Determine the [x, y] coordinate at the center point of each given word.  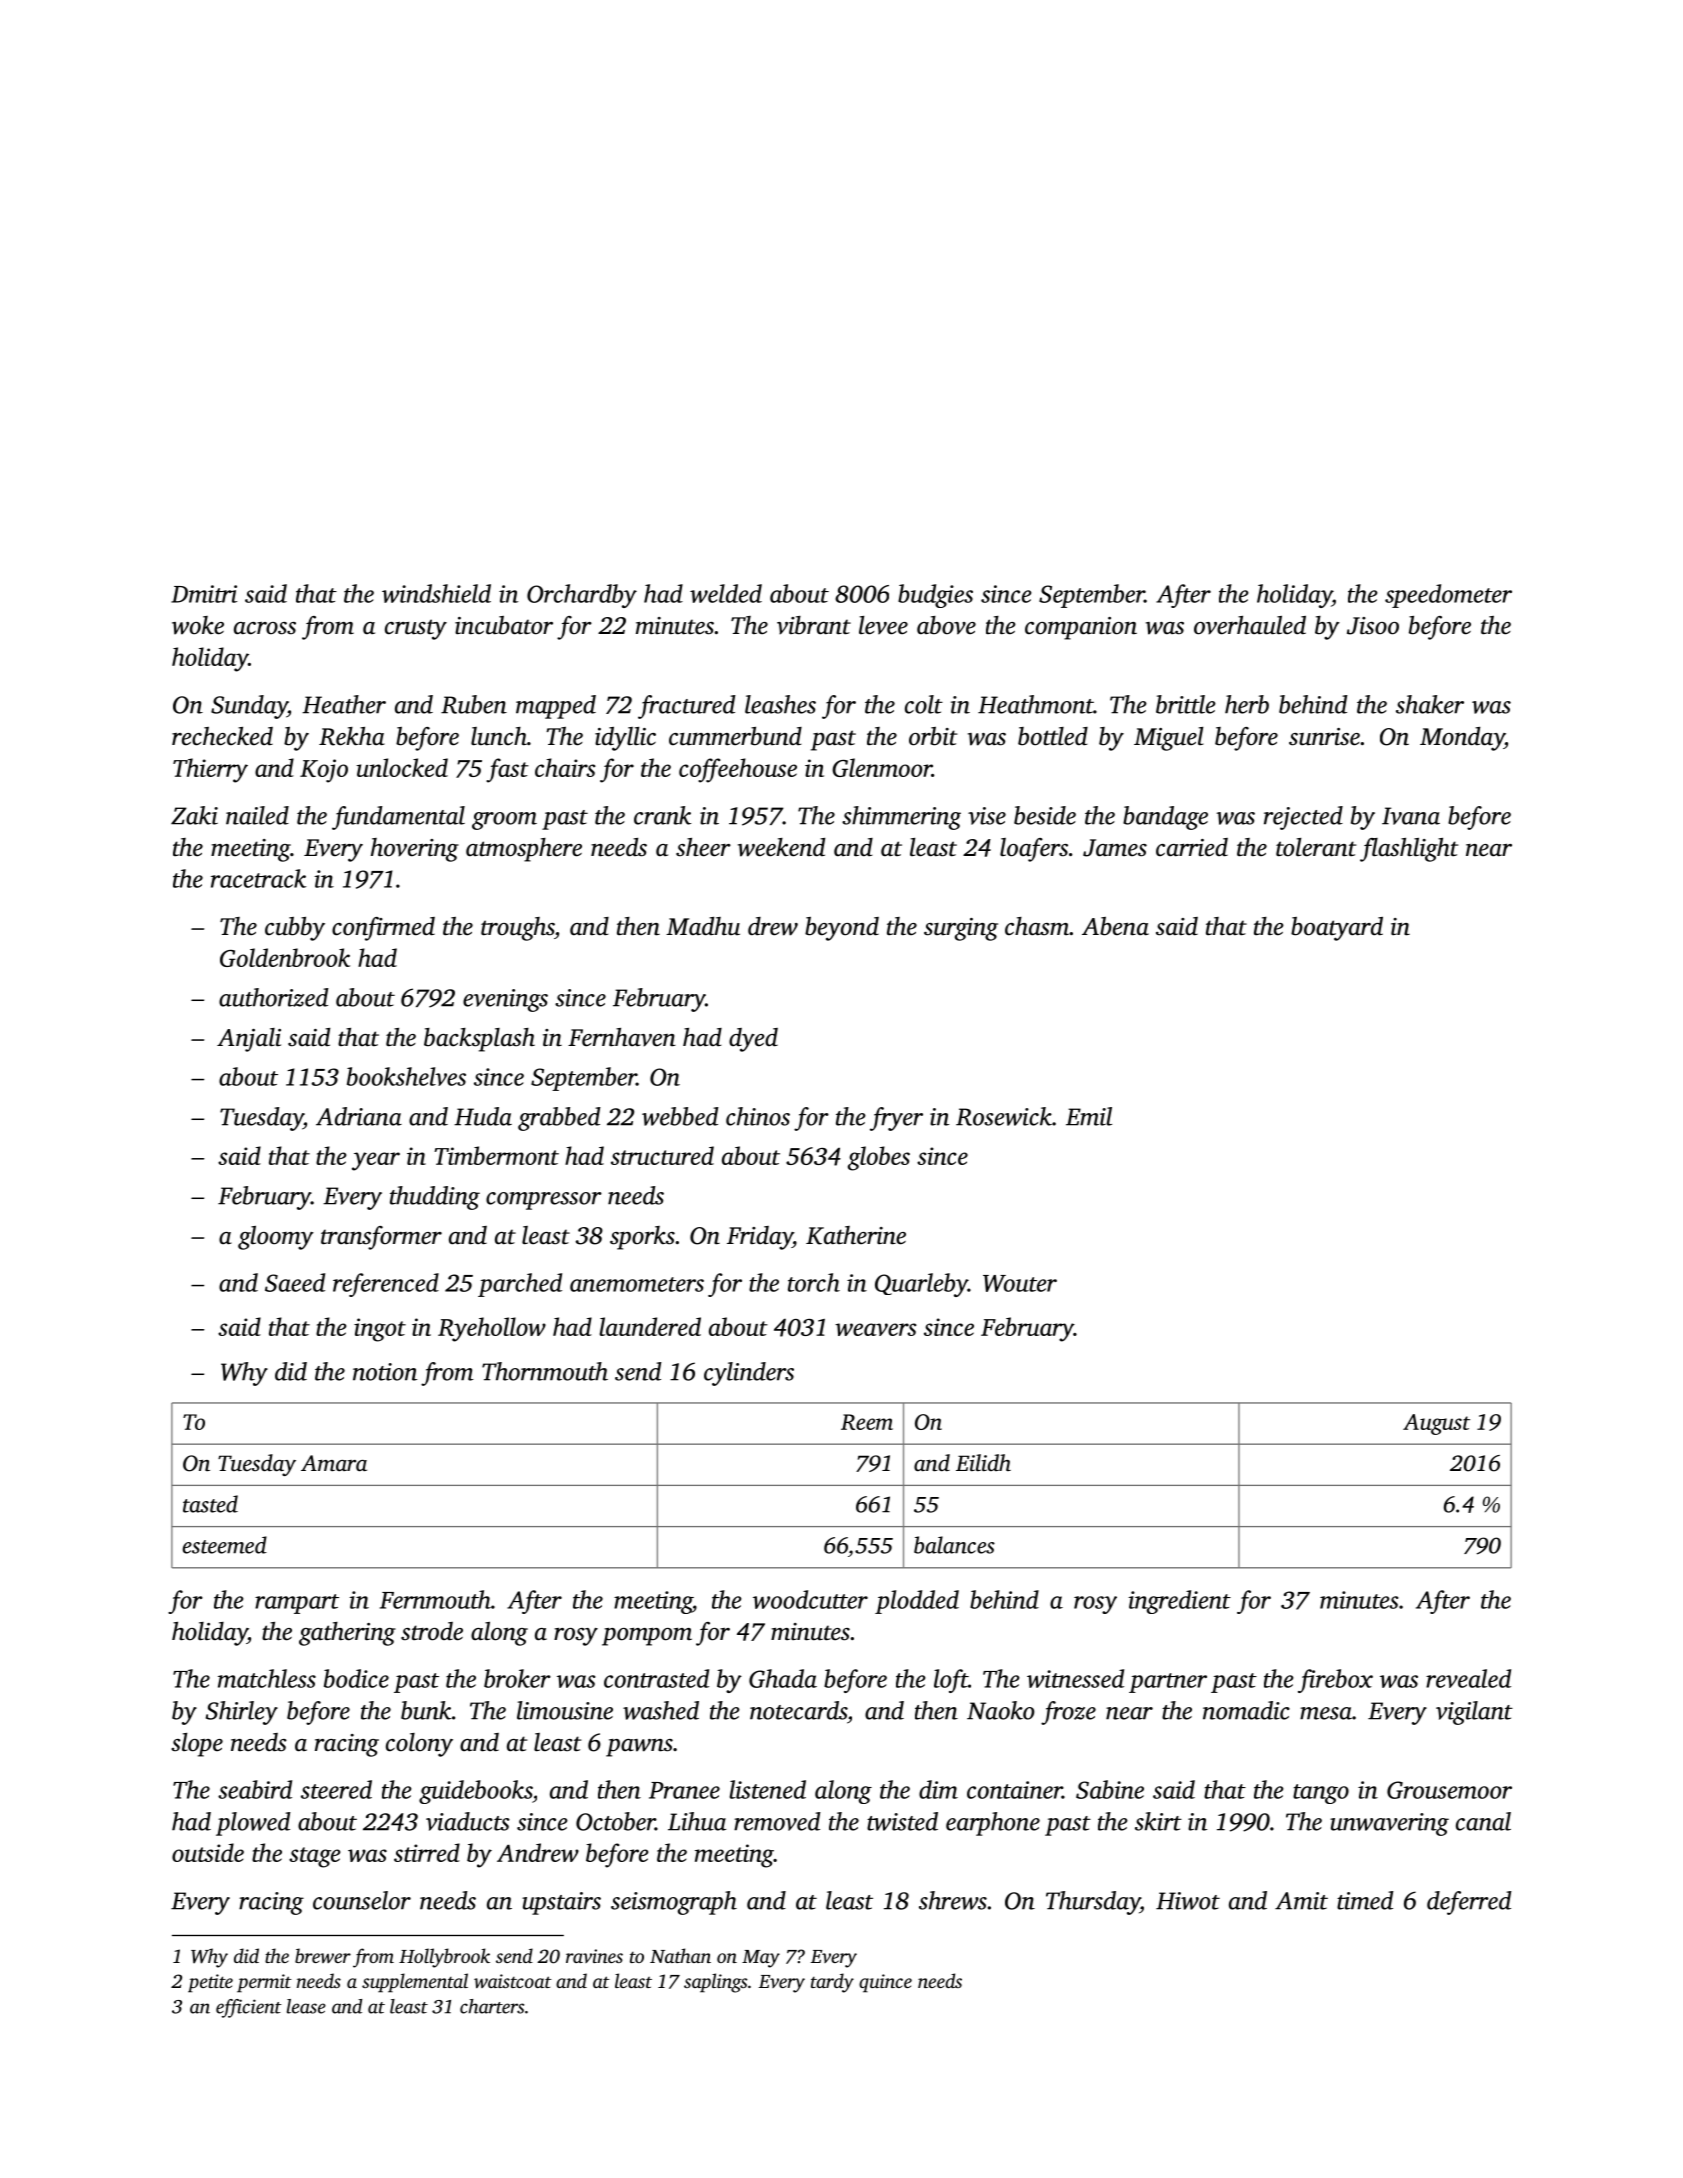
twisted [902, 1821]
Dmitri [204, 594]
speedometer [1448, 596]
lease [306, 2006]
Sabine [1110, 1789]
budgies [935, 596]
